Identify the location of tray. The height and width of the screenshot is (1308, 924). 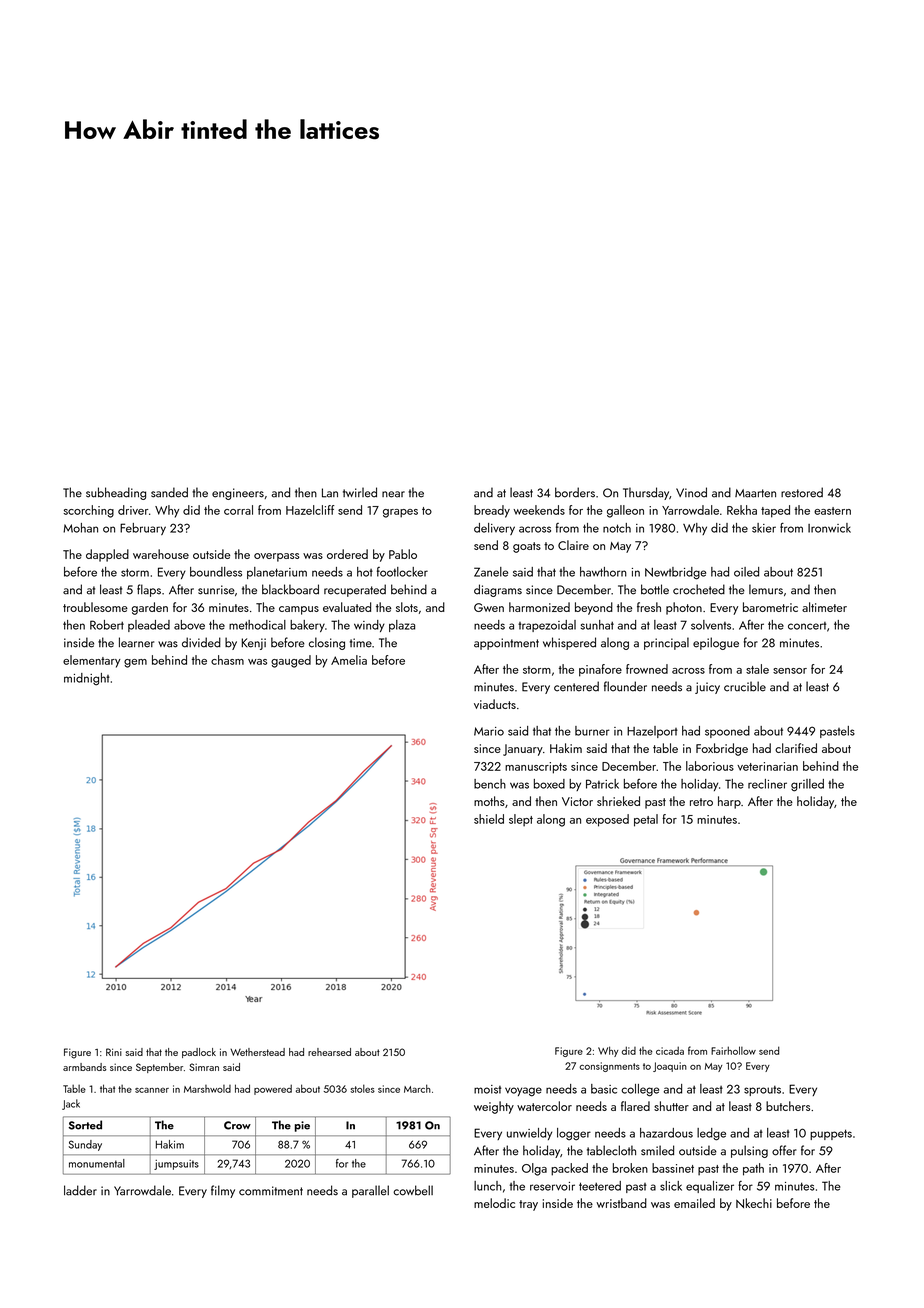
(528, 1205).
